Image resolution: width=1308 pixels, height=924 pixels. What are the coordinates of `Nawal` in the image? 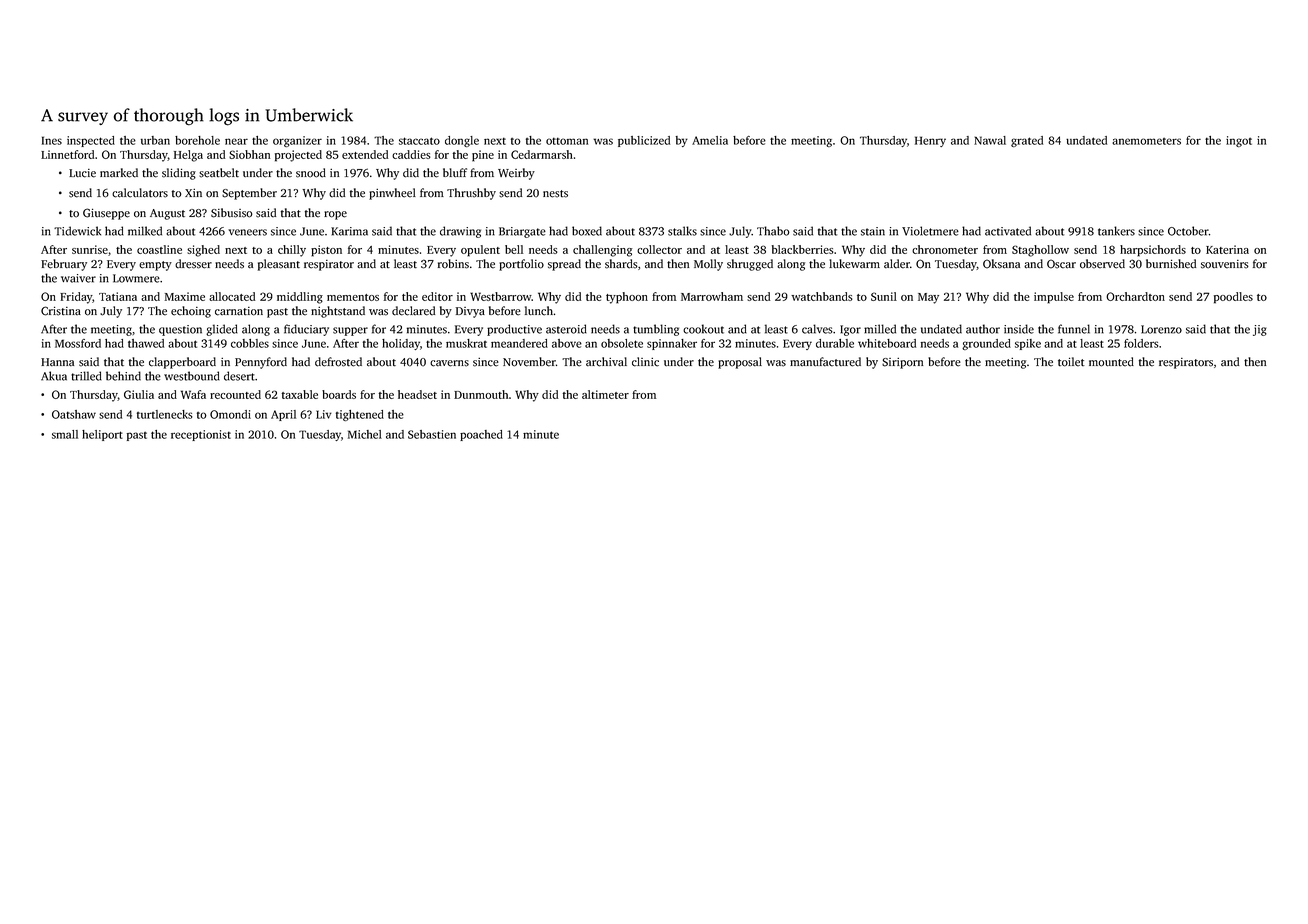 It's located at (990, 140).
